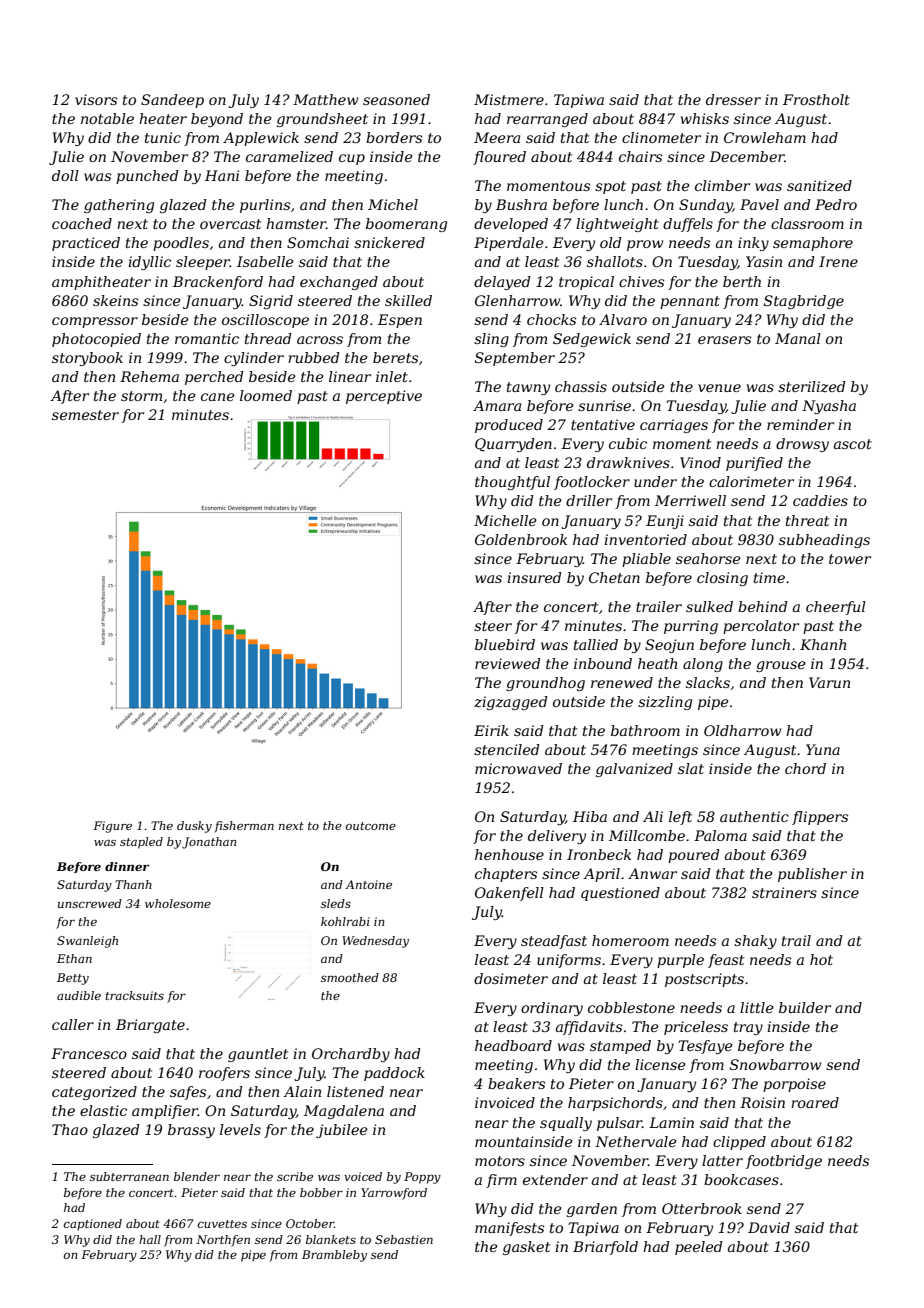 The width and height of the image is (924, 1308). Describe the element at coordinates (217, 120) in the image. I see `beyond` at that location.
